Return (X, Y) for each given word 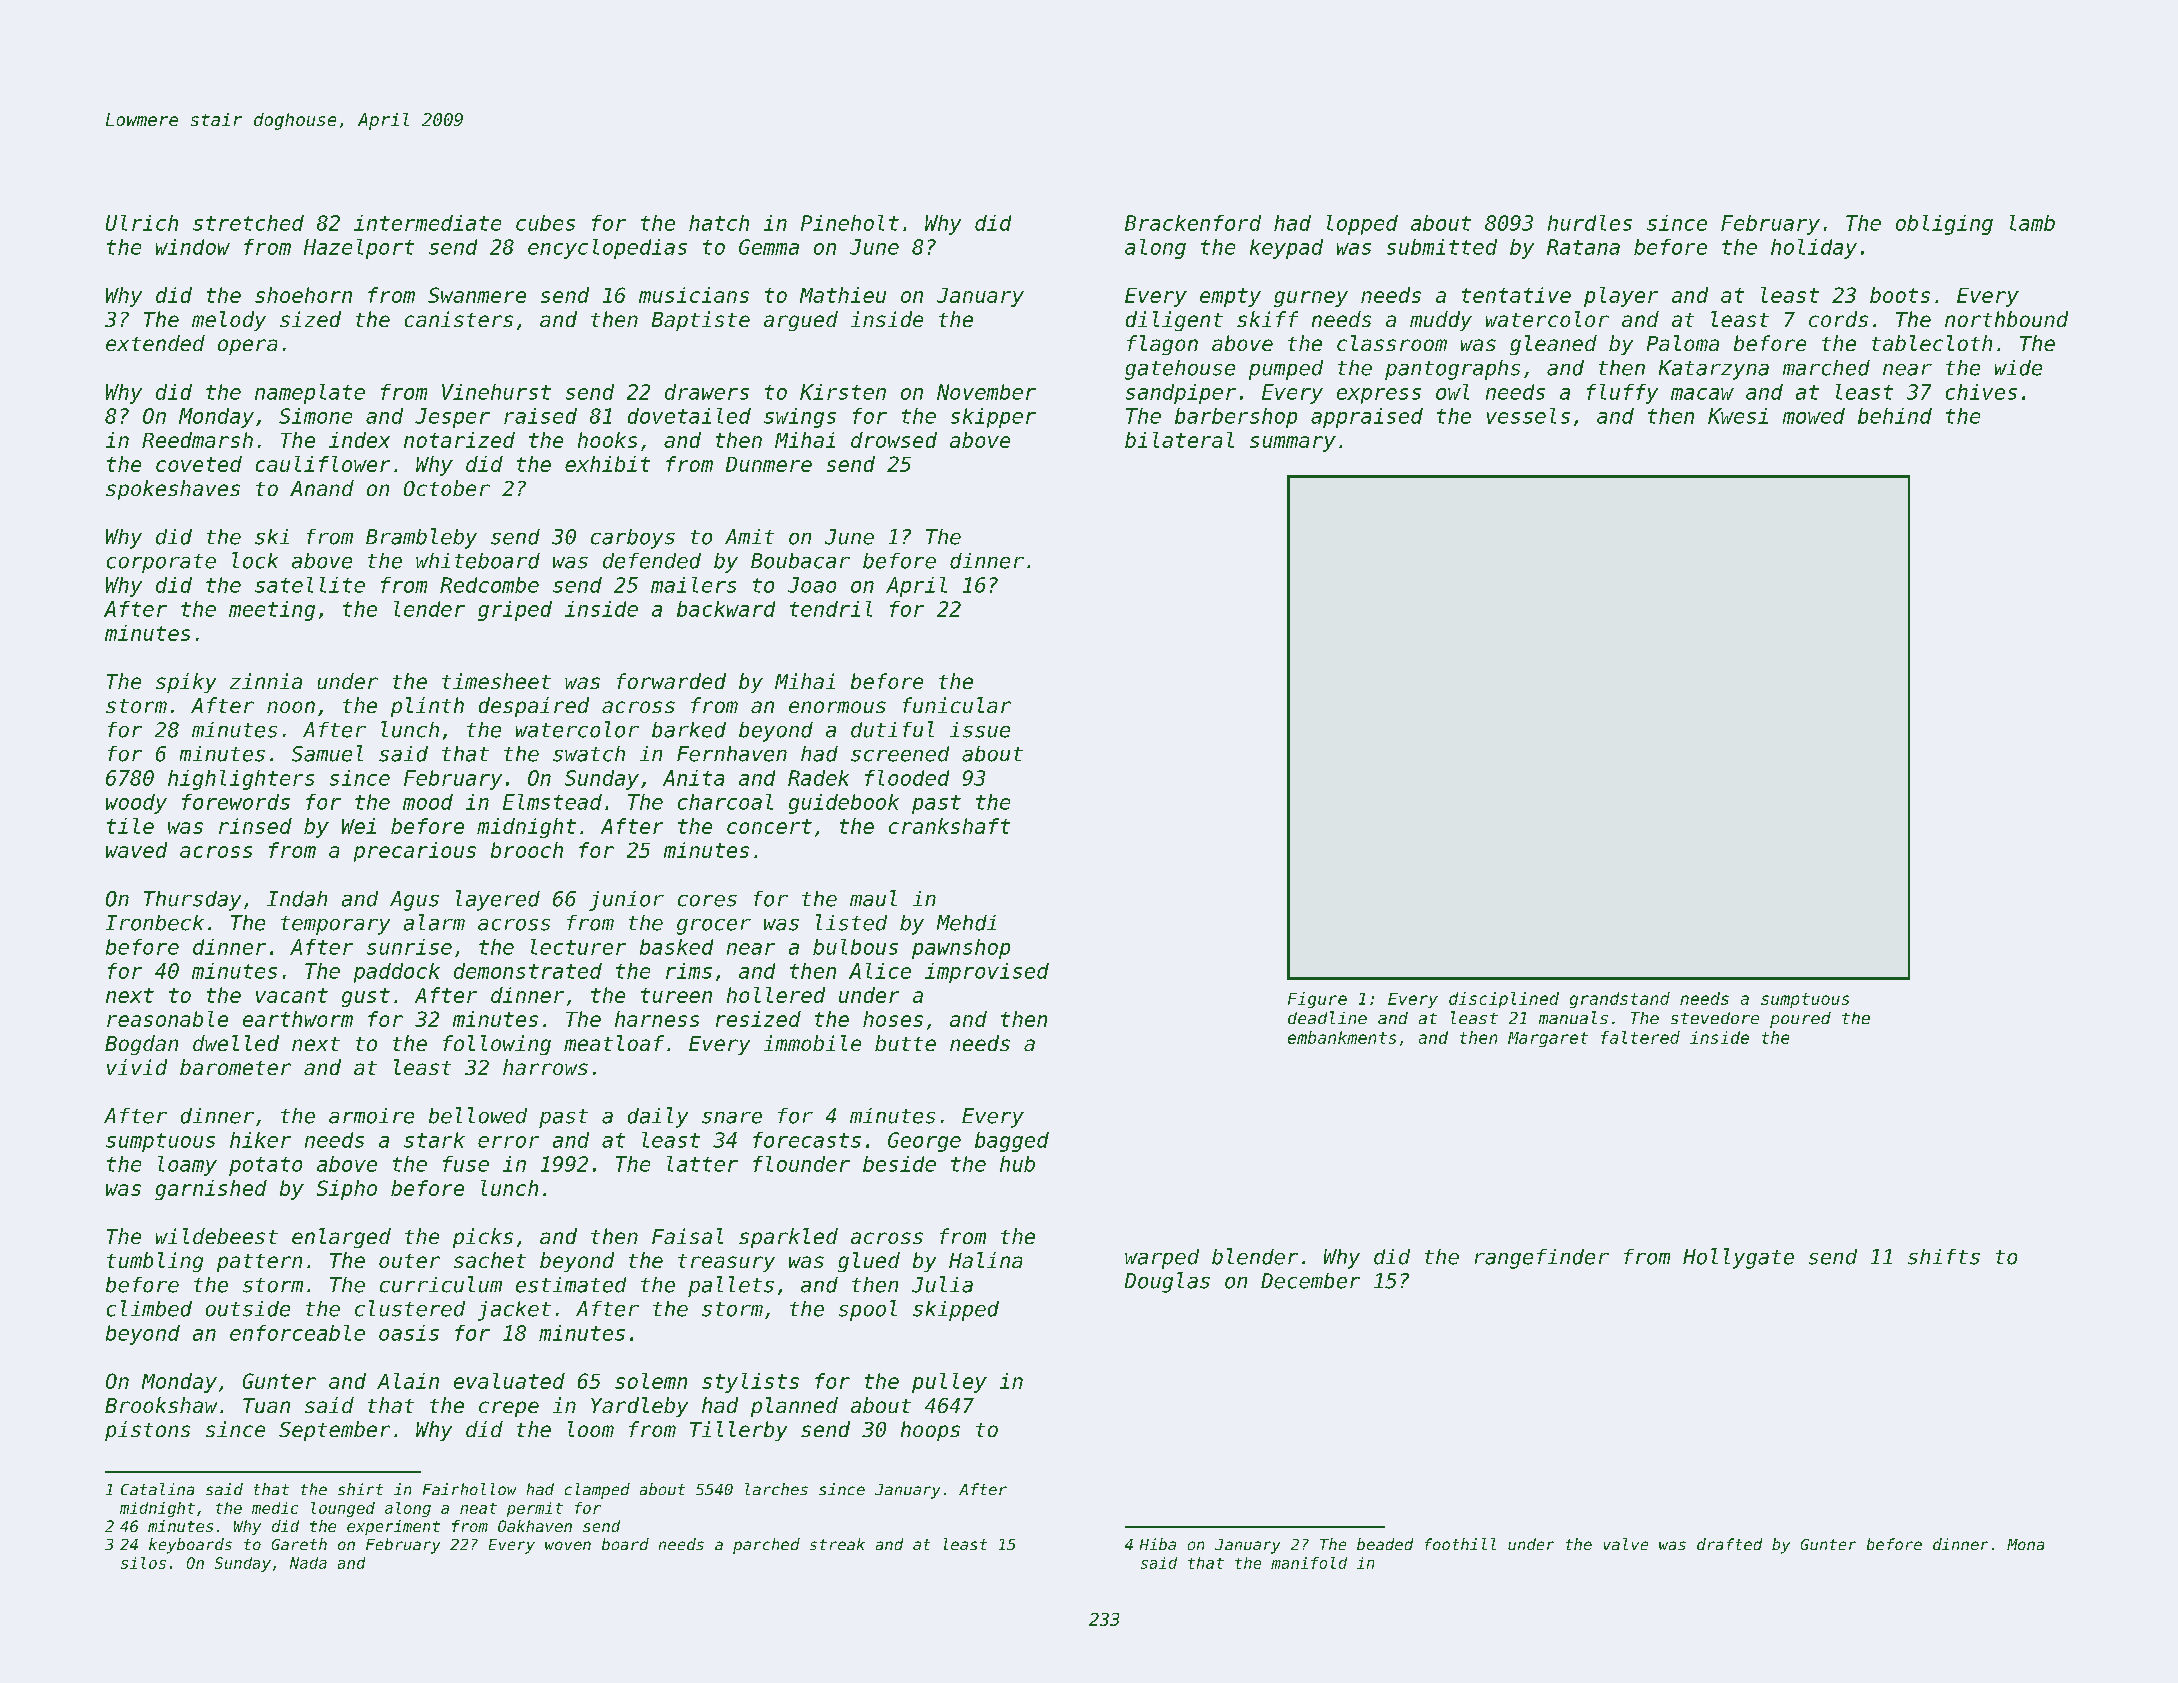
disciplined (1504, 1000)
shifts (1944, 1257)
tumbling (155, 1262)
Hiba (1158, 1544)
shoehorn (303, 295)
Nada (308, 1563)
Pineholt (850, 223)
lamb (2032, 223)
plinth (427, 707)
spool (868, 1310)
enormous (837, 707)
